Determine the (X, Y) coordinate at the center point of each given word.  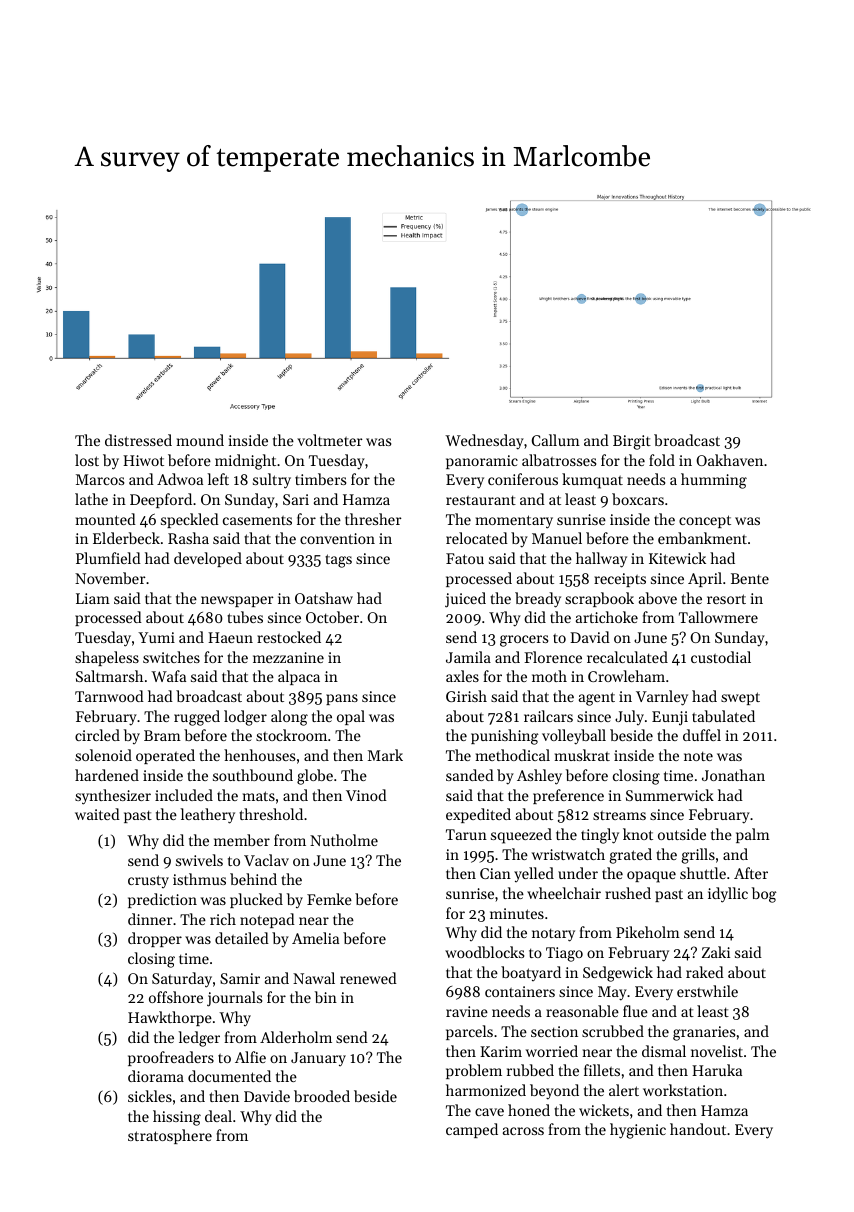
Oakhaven (729, 460)
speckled (190, 520)
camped (472, 1130)
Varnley (662, 698)
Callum (556, 440)
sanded (470, 775)
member (242, 840)
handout (698, 1129)
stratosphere (170, 1136)
